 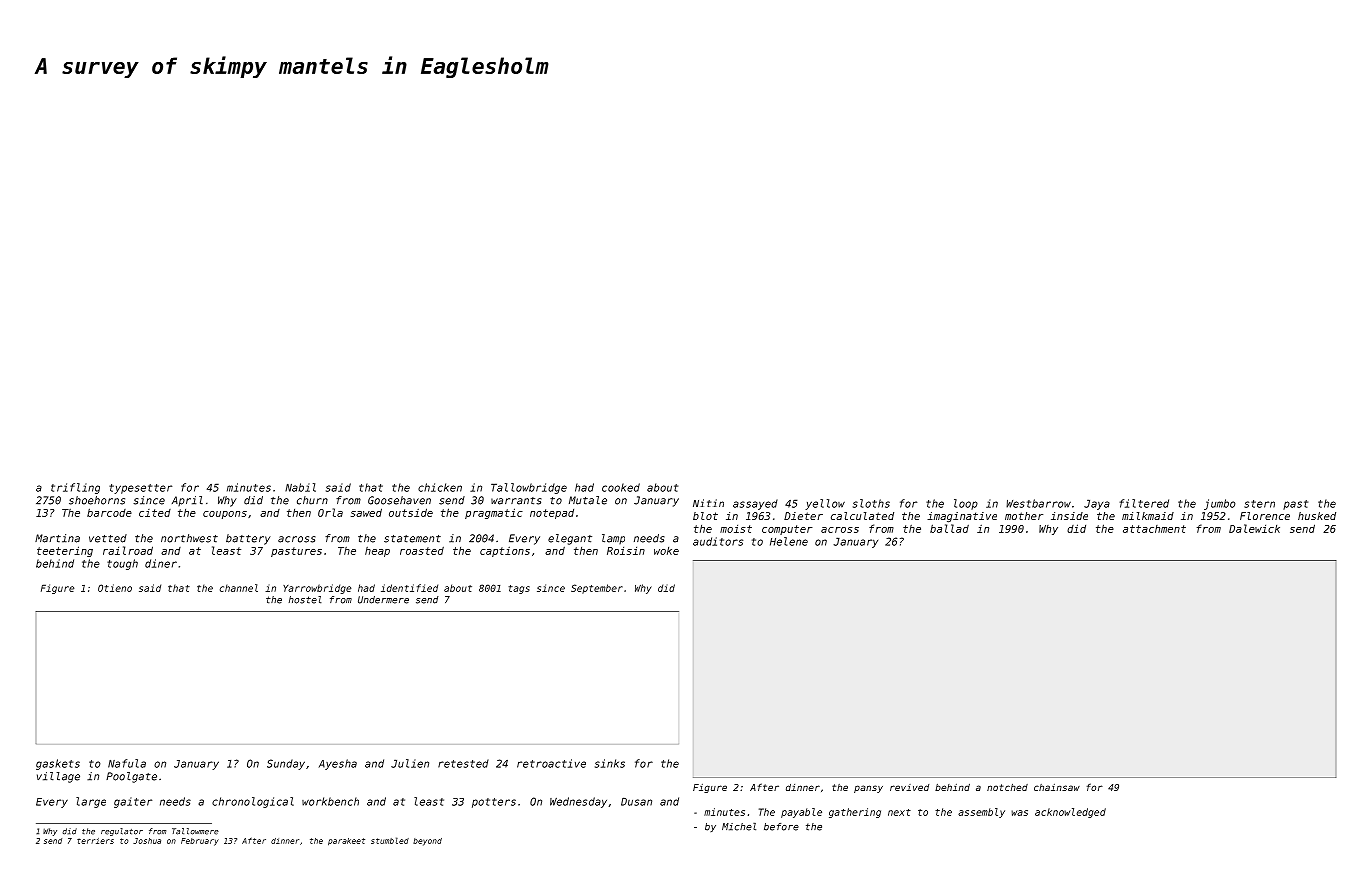 I want to click on workbench, so click(x=330, y=801).
